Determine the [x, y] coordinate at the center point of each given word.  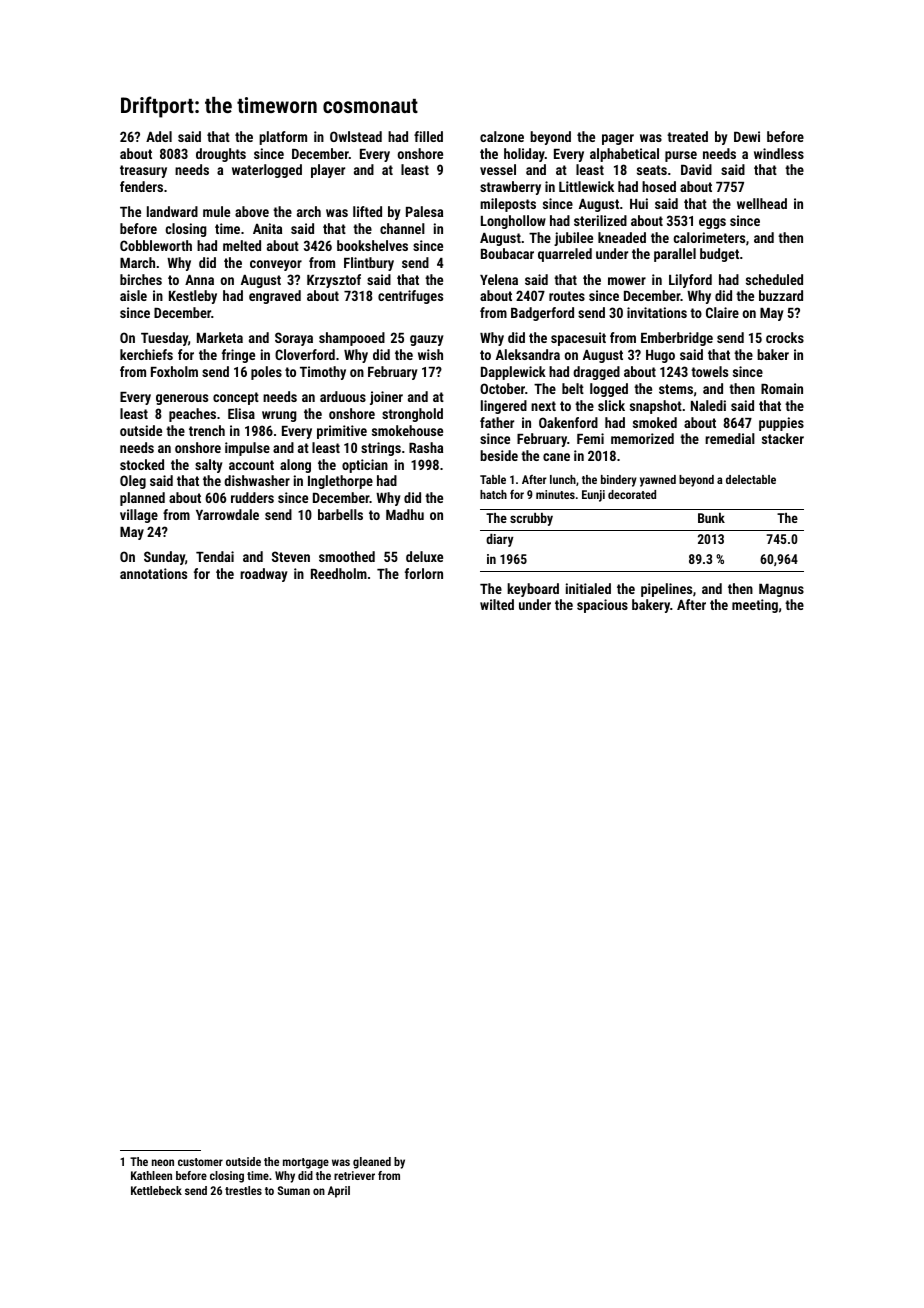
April [339, 1192]
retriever [354, 1175]
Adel [159, 136]
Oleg [133, 482]
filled [428, 136]
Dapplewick [513, 373]
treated [687, 136]
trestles [243, 1190]
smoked [655, 422]
